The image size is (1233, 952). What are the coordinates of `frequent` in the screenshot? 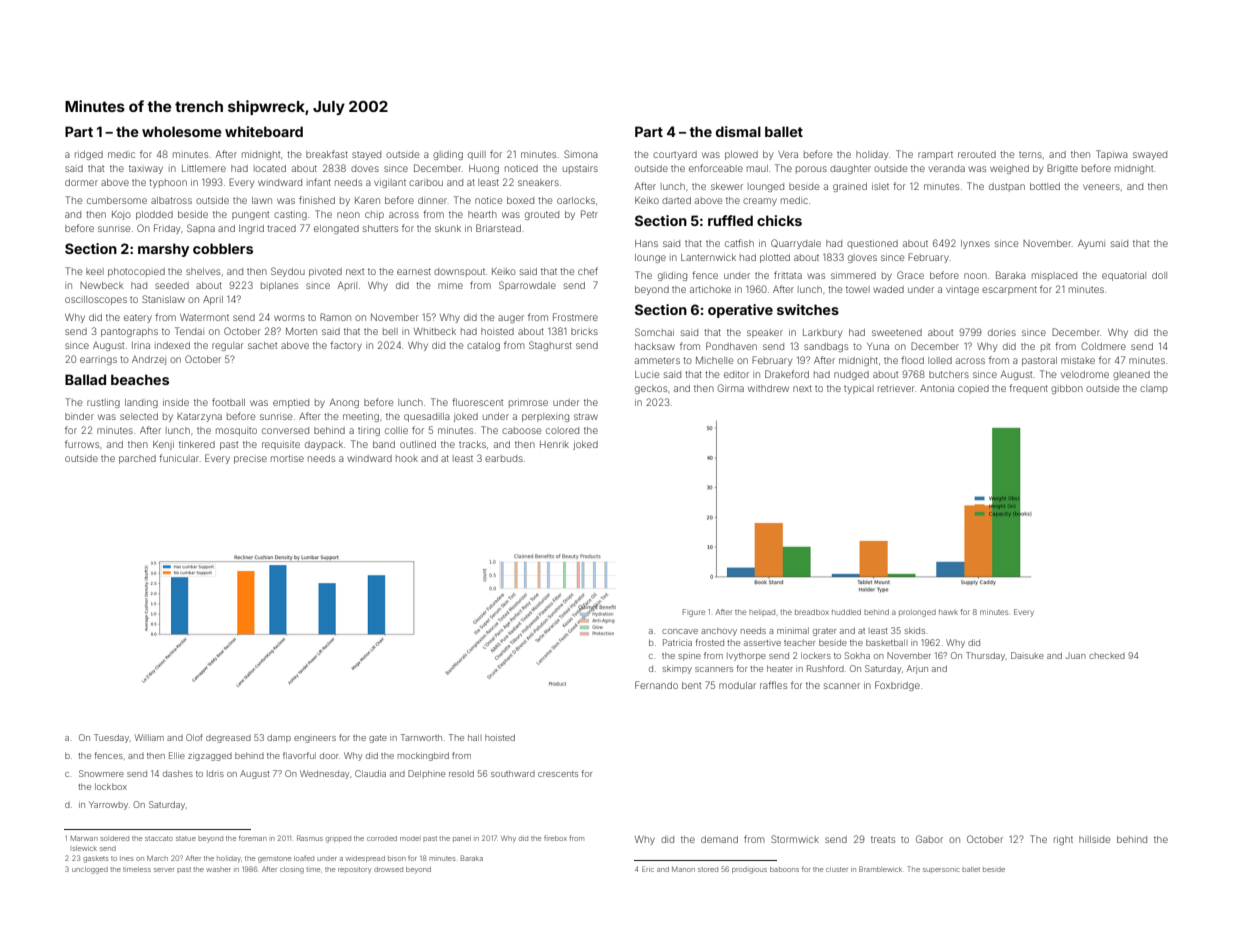 It's located at (1028, 389).
